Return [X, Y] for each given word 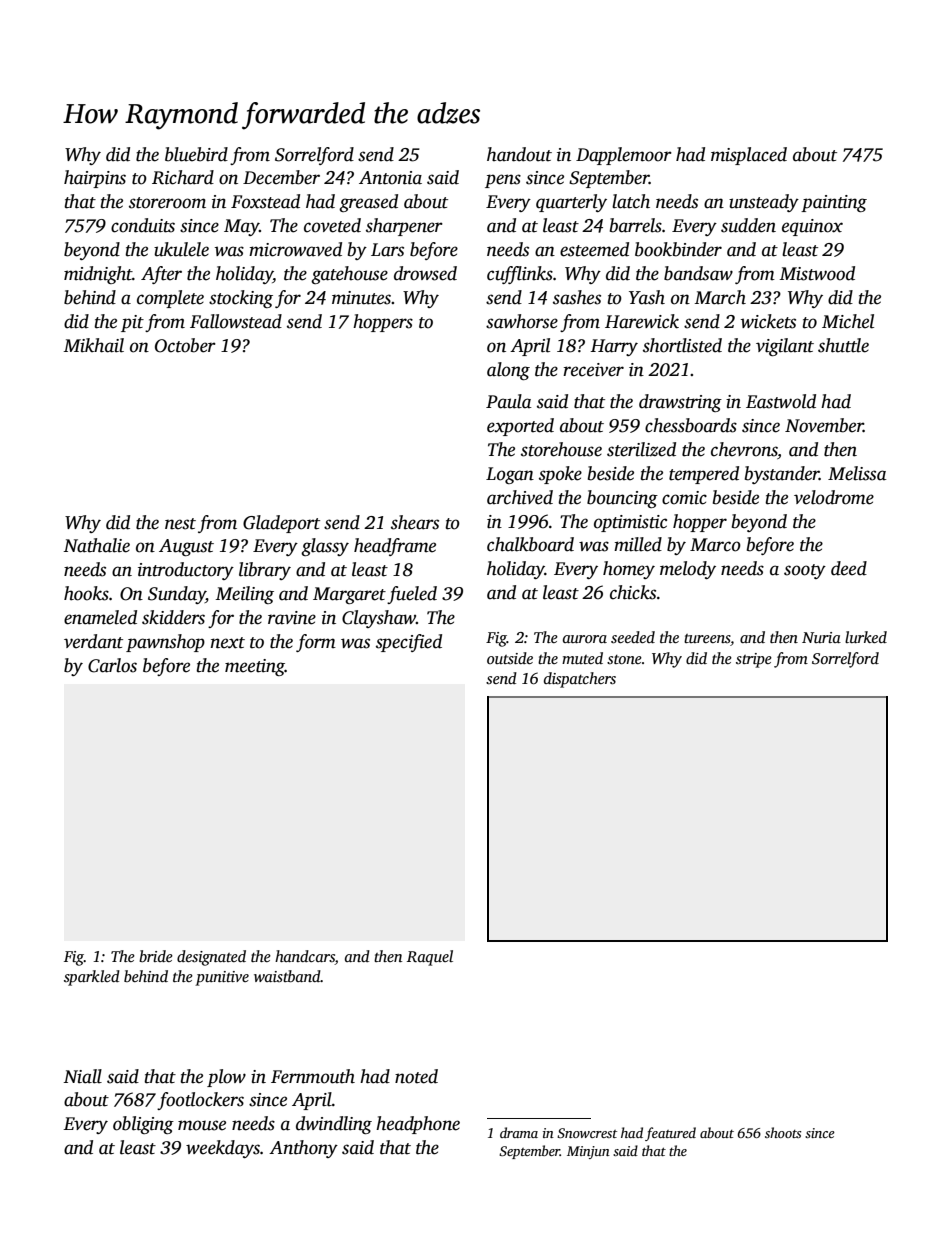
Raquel [430, 958]
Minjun [588, 1152]
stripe [754, 660]
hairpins [95, 179]
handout [519, 154]
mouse [202, 1125]
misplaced [749, 156]
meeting [255, 667]
